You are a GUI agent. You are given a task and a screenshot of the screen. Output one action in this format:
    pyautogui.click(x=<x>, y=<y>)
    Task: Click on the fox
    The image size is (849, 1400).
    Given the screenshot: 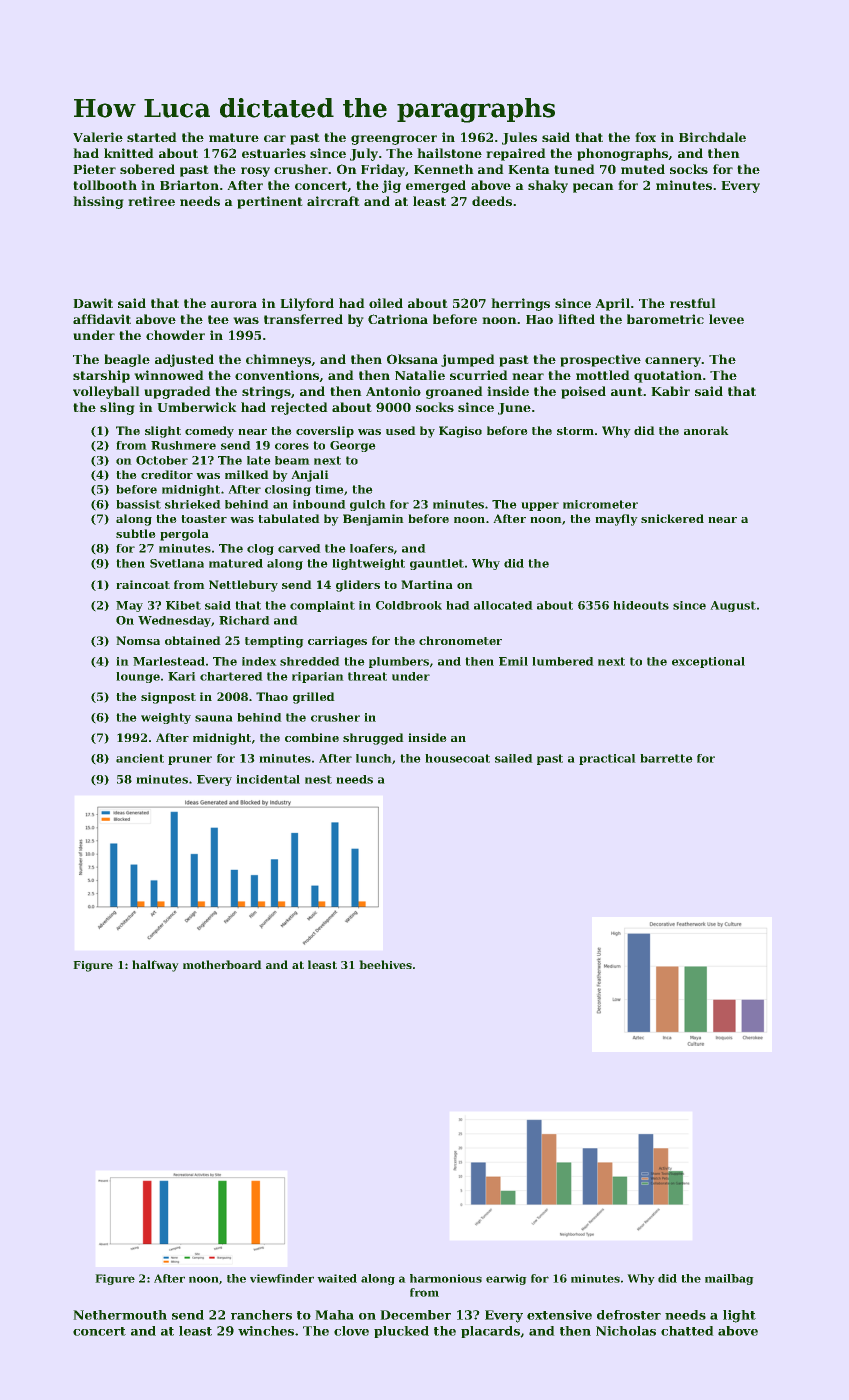 What is the action you would take?
    pyautogui.click(x=646, y=137)
